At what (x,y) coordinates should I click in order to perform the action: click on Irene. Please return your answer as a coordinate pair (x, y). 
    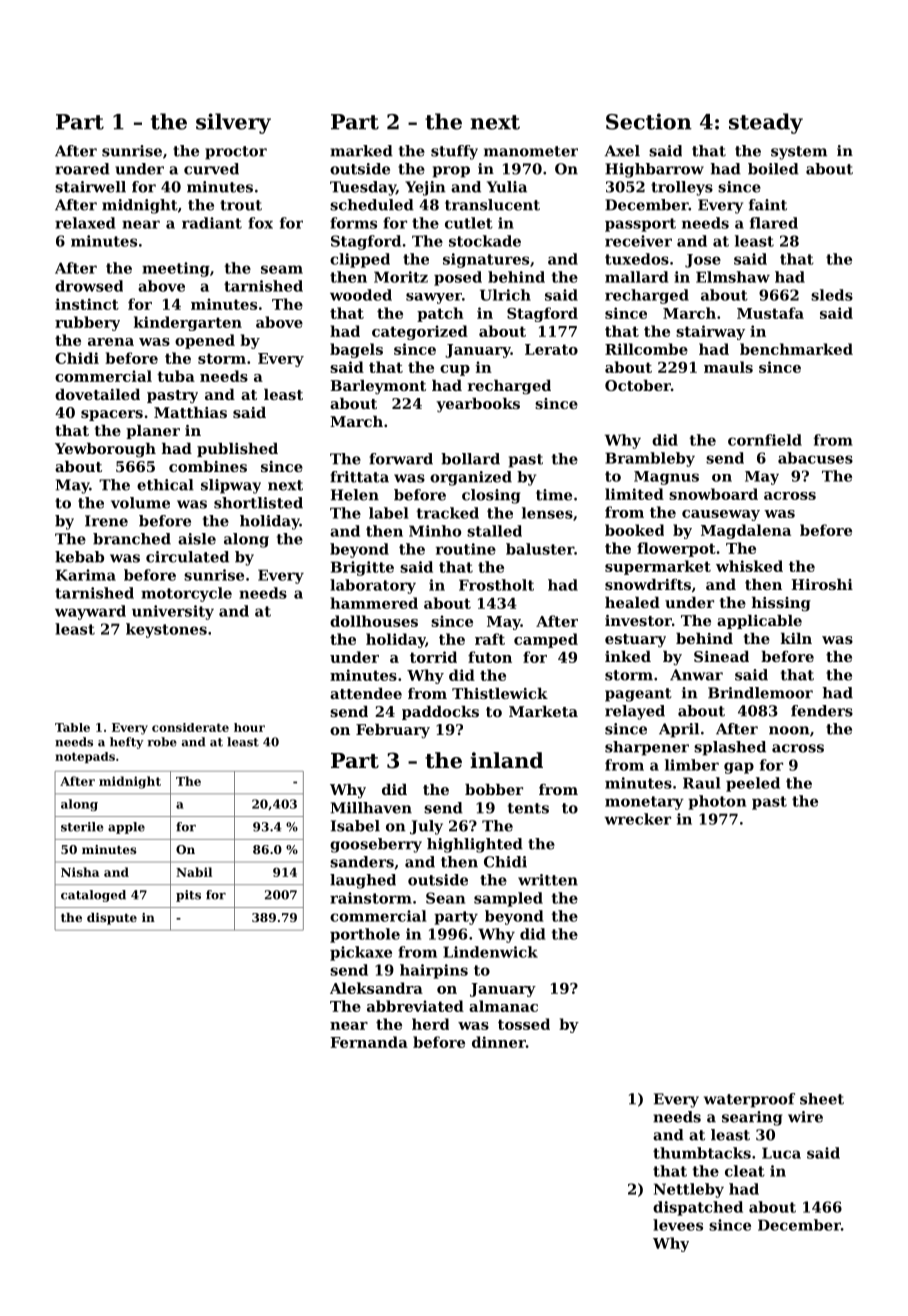
    Looking at the image, I should click on (106, 521).
